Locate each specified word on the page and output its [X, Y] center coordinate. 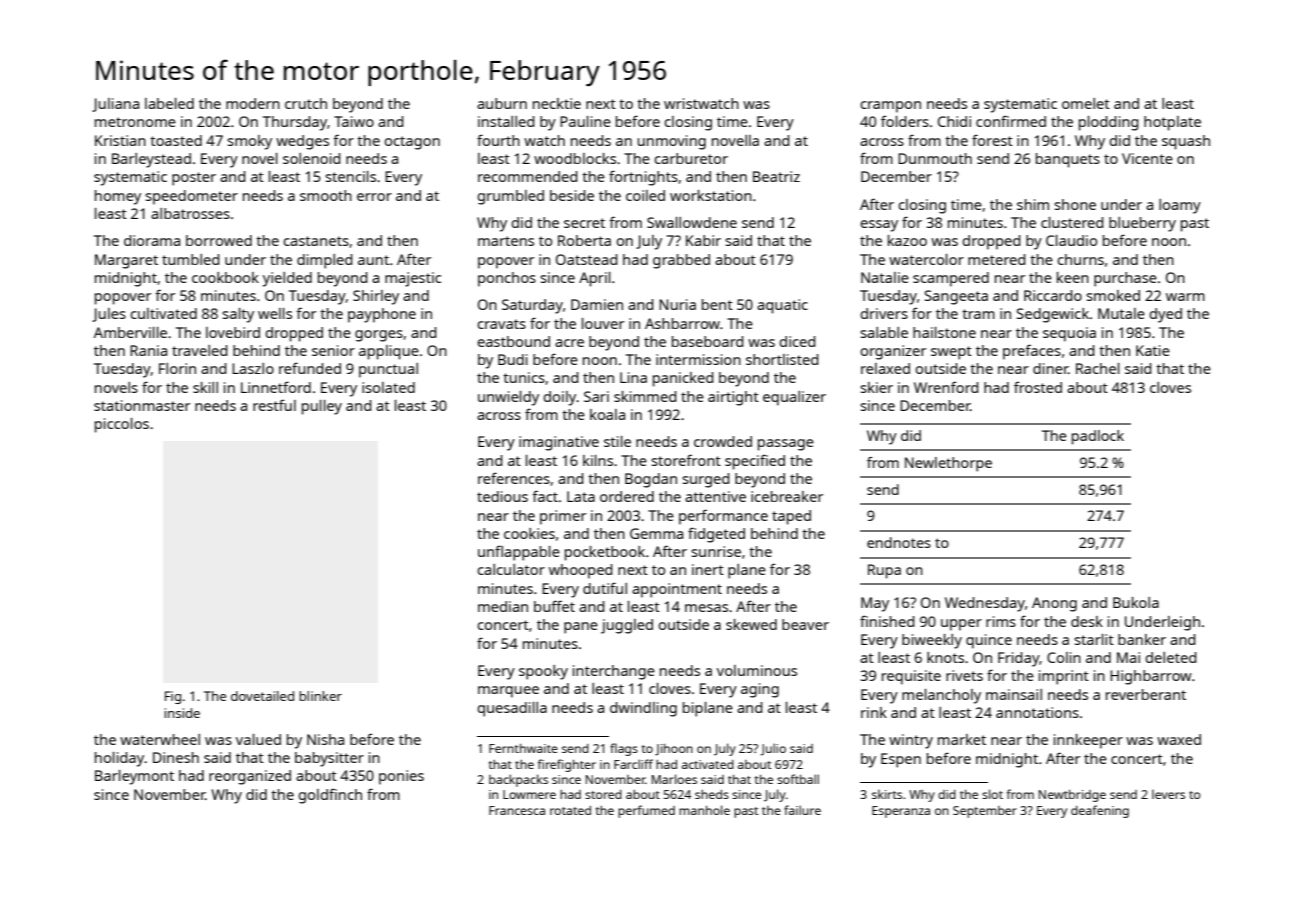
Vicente [1147, 158]
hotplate [1172, 123]
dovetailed [262, 696]
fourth [498, 140]
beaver [805, 624]
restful [274, 405]
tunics [524, 377]
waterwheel [160, 739]
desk [1087, 621]
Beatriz [776, 176]
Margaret [126, 261]
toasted [176, 140]
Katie [1153, 350]
